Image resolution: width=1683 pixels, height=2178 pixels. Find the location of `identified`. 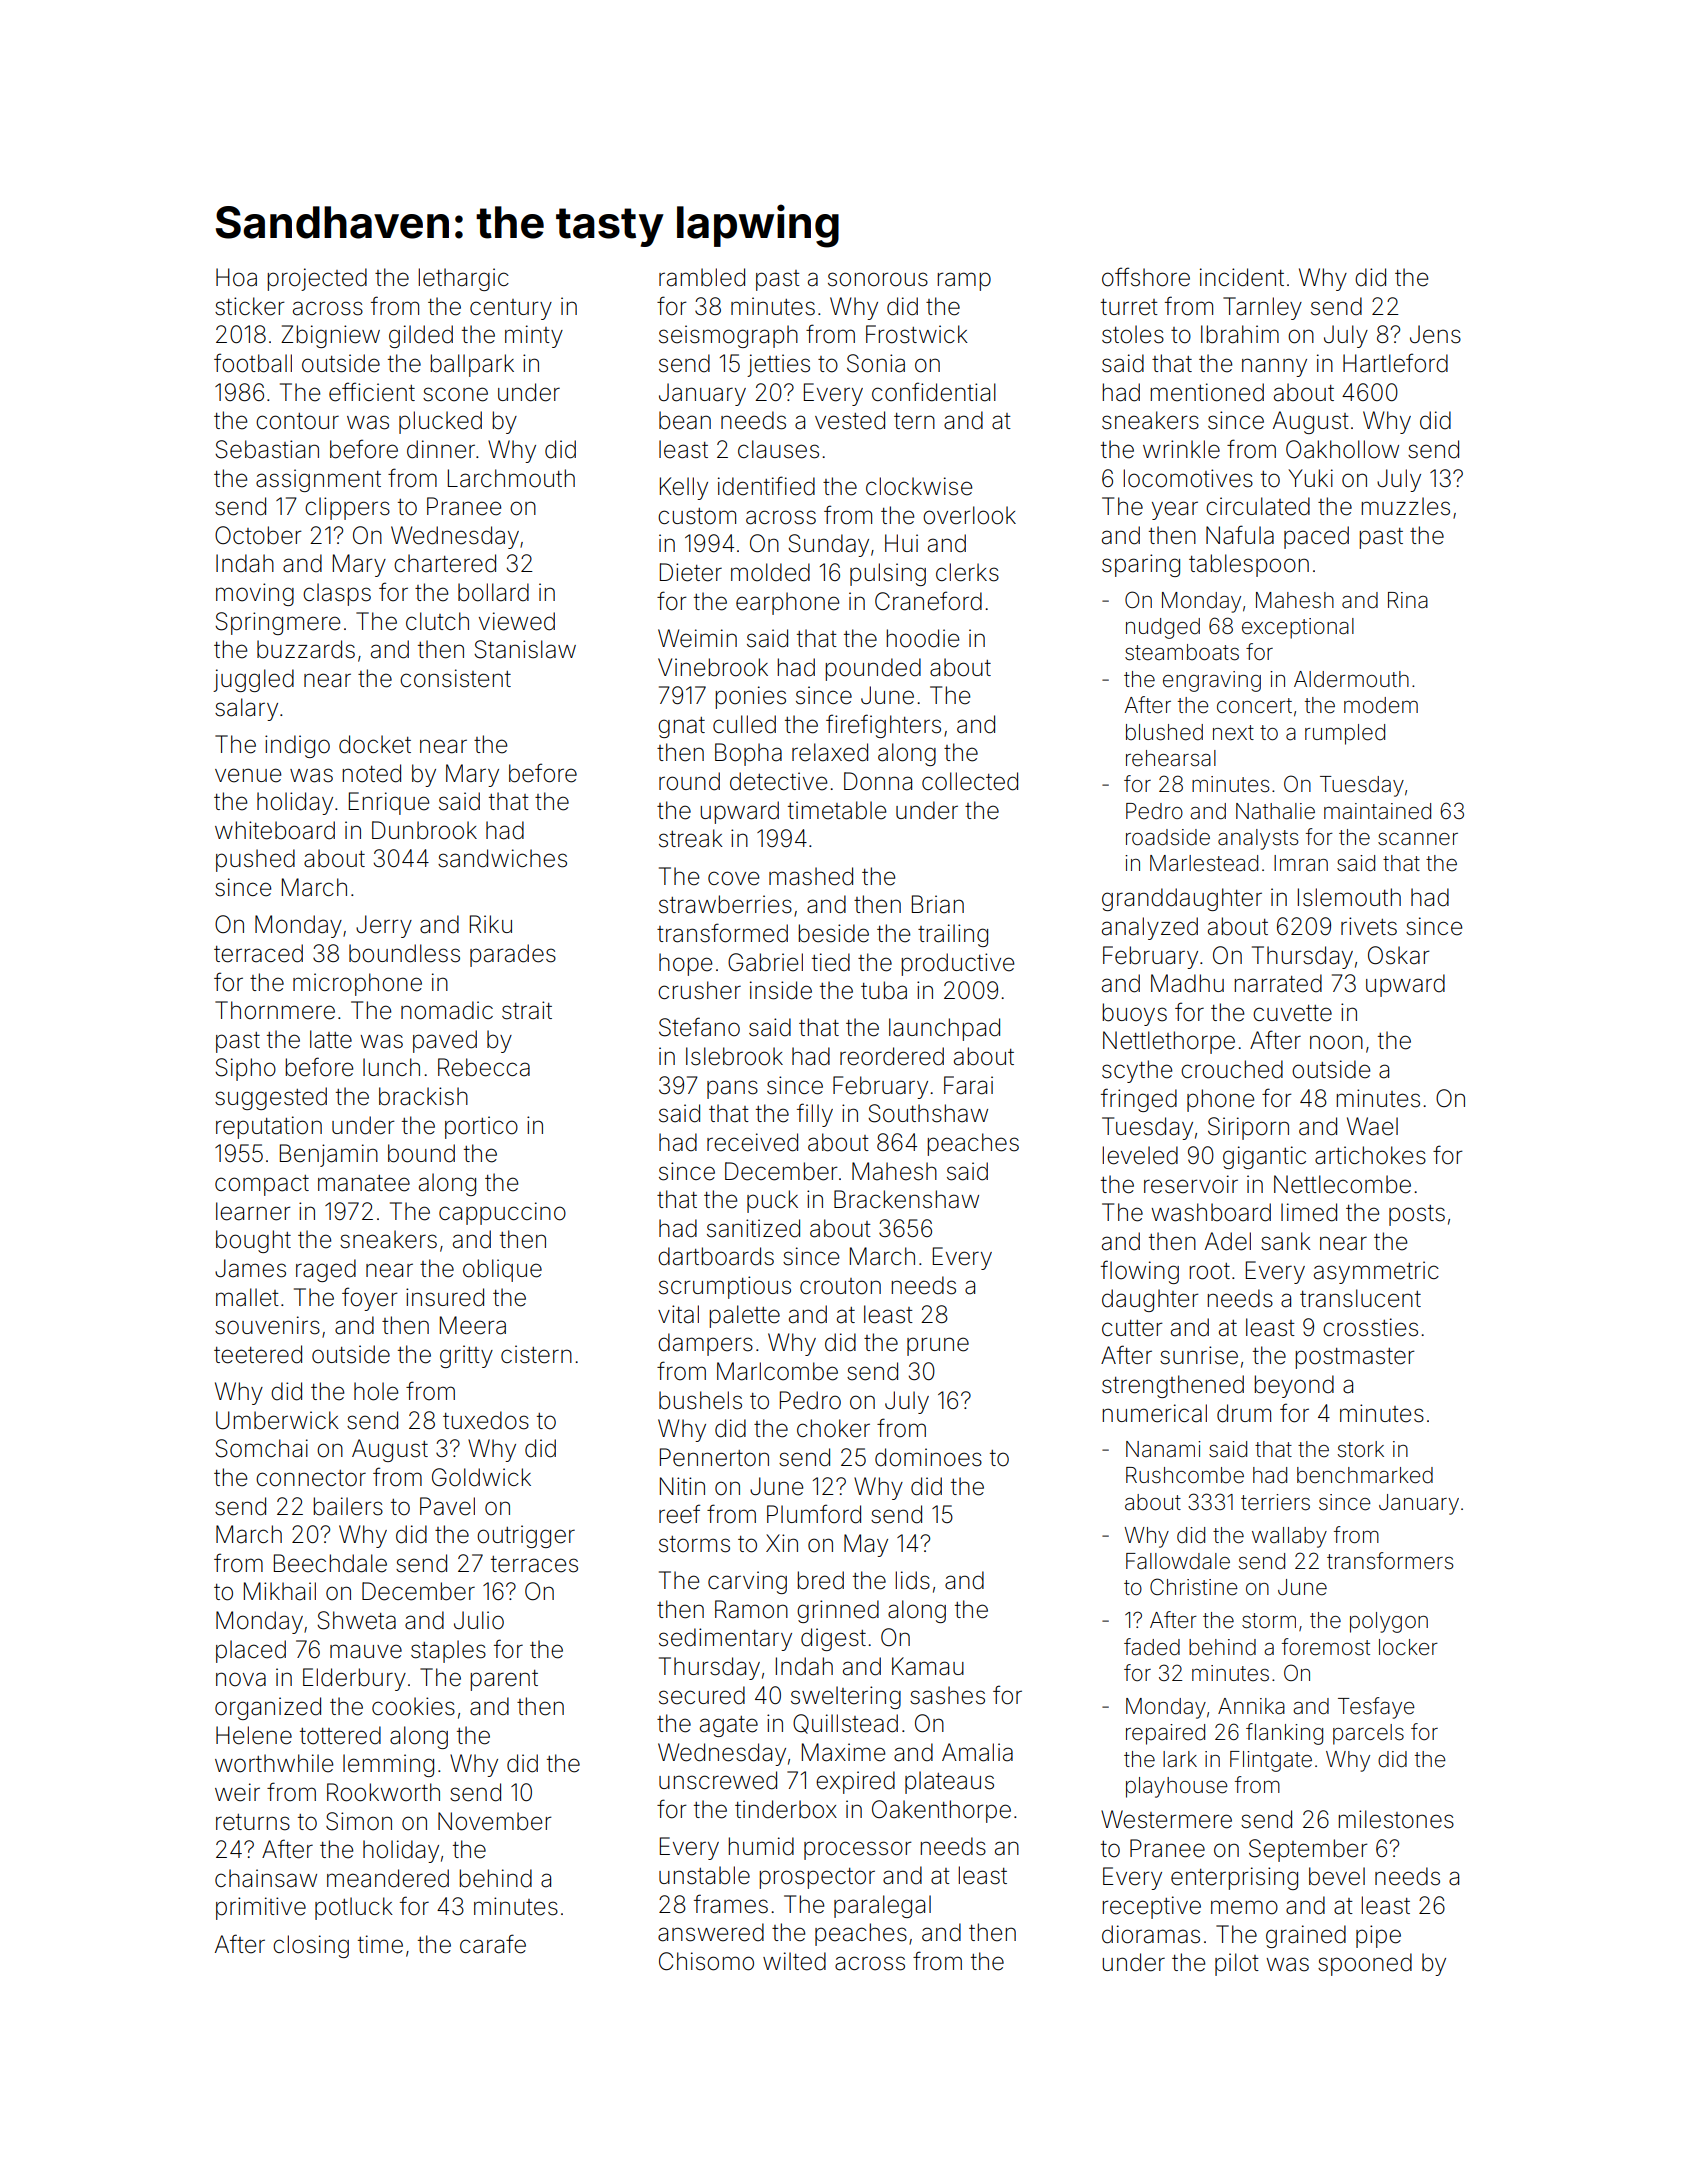

identified is located at coordinates (766, 486).
